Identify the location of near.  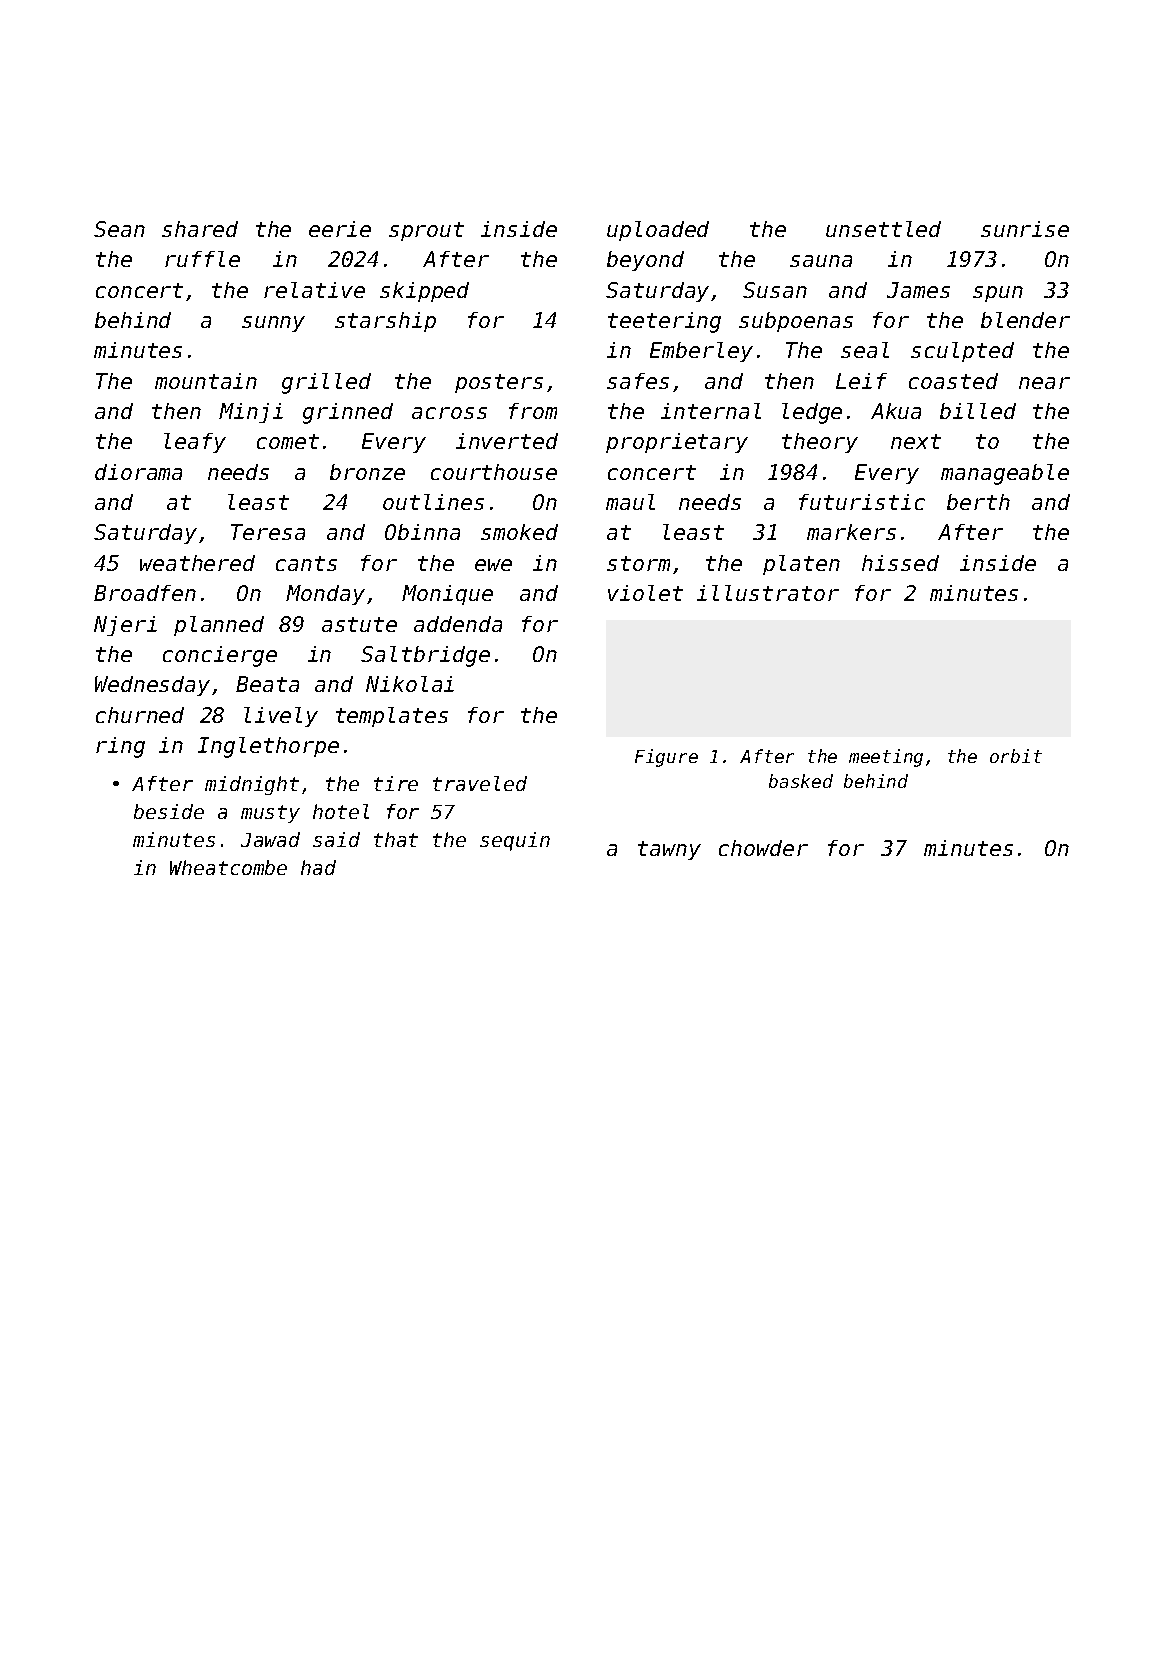
(1044, 383).
